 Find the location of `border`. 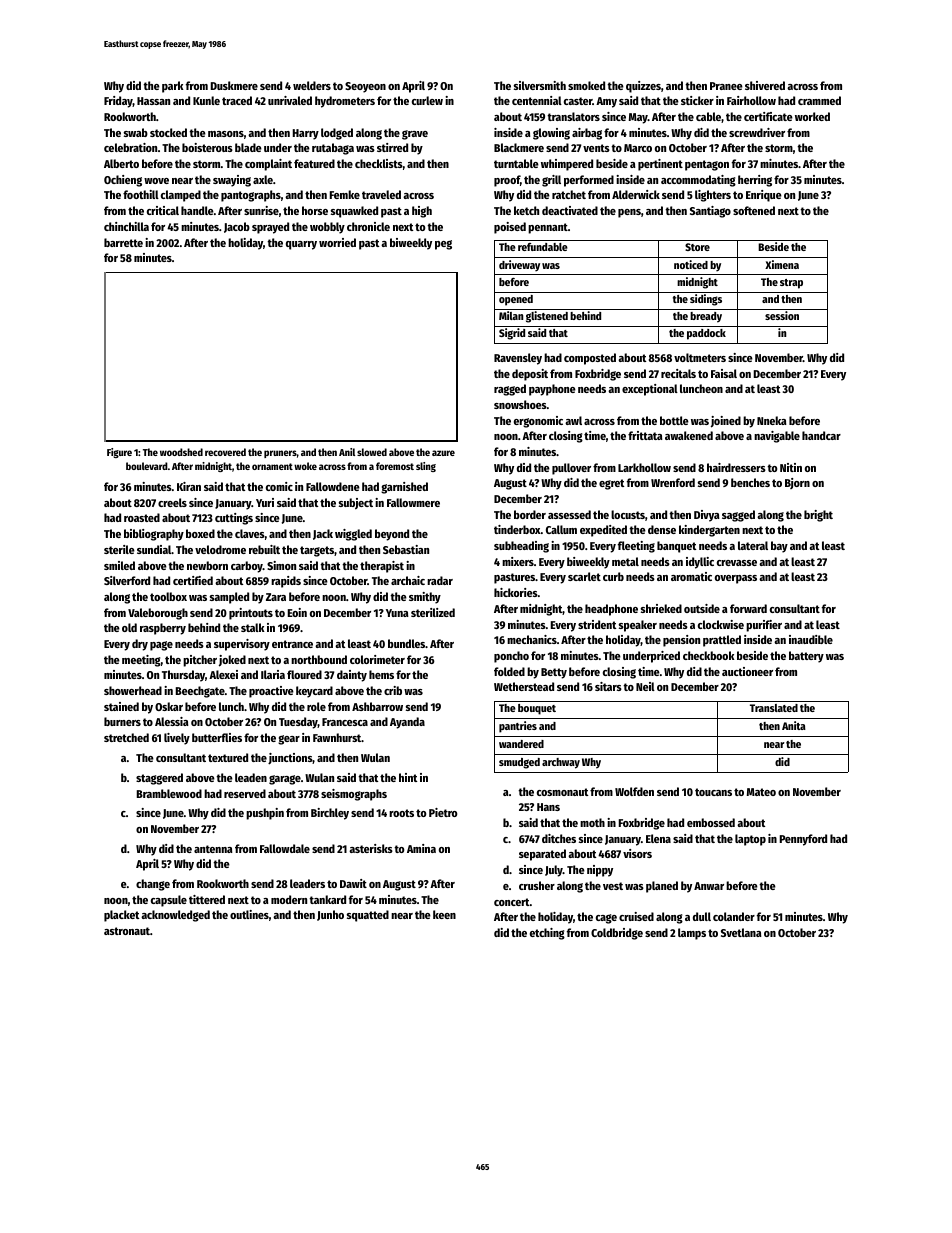

border is located at coordinates (530, 514).
